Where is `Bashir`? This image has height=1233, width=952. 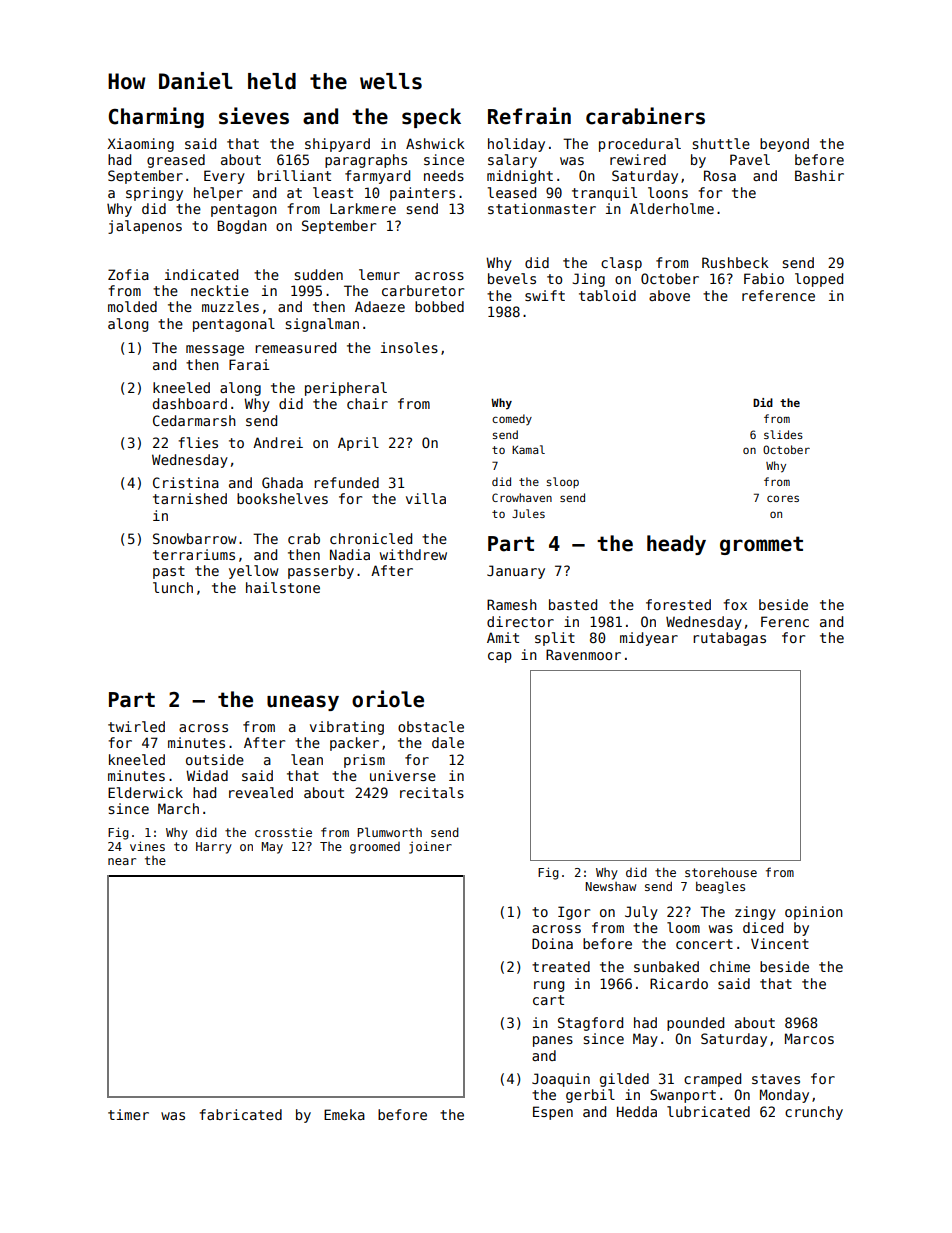 Bashir is located at coordinates (819, 175).
